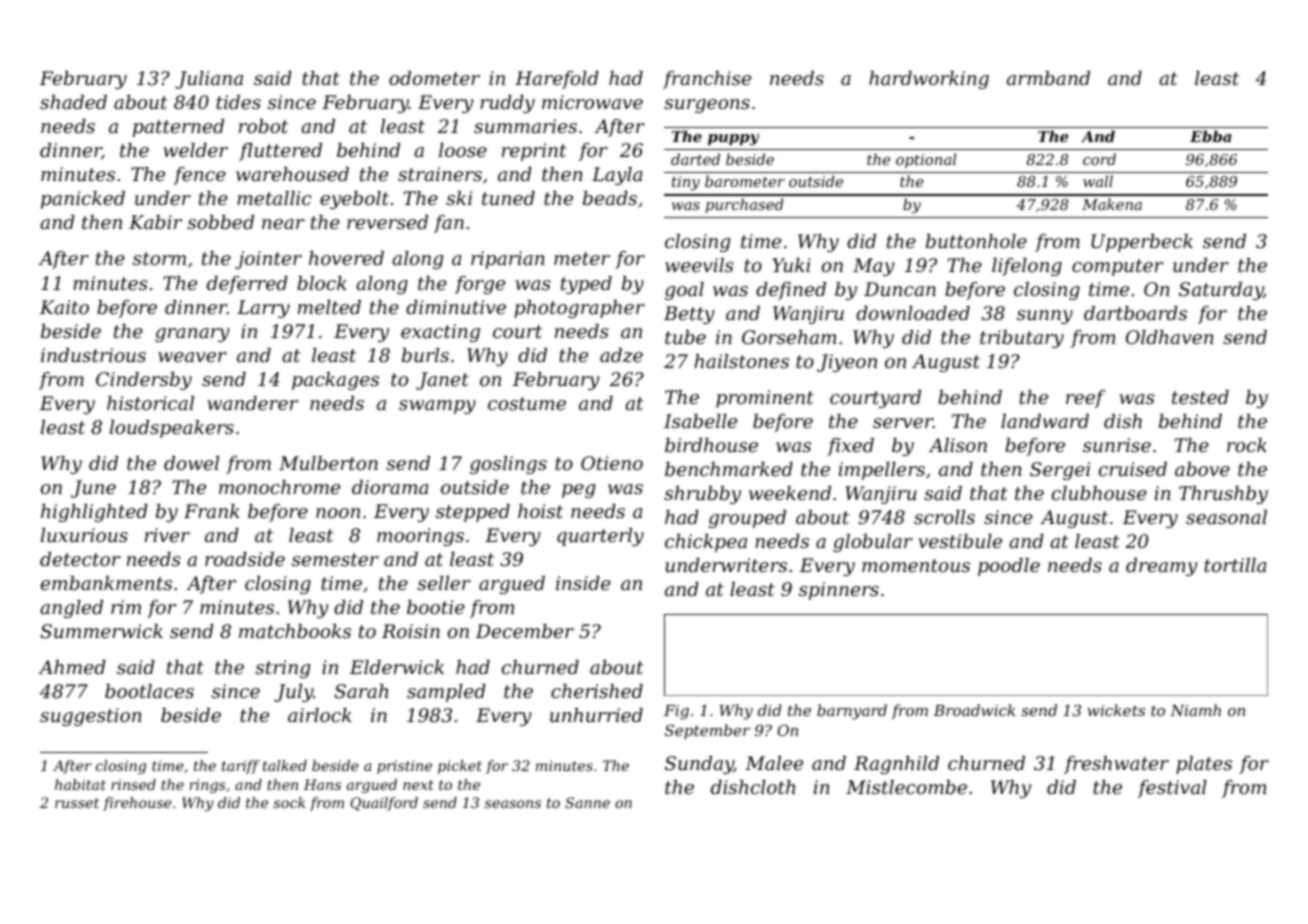 The image size is (1308, 924). Describe the element at coordinates (460, 767) in the page. I see `picket` at that location.
